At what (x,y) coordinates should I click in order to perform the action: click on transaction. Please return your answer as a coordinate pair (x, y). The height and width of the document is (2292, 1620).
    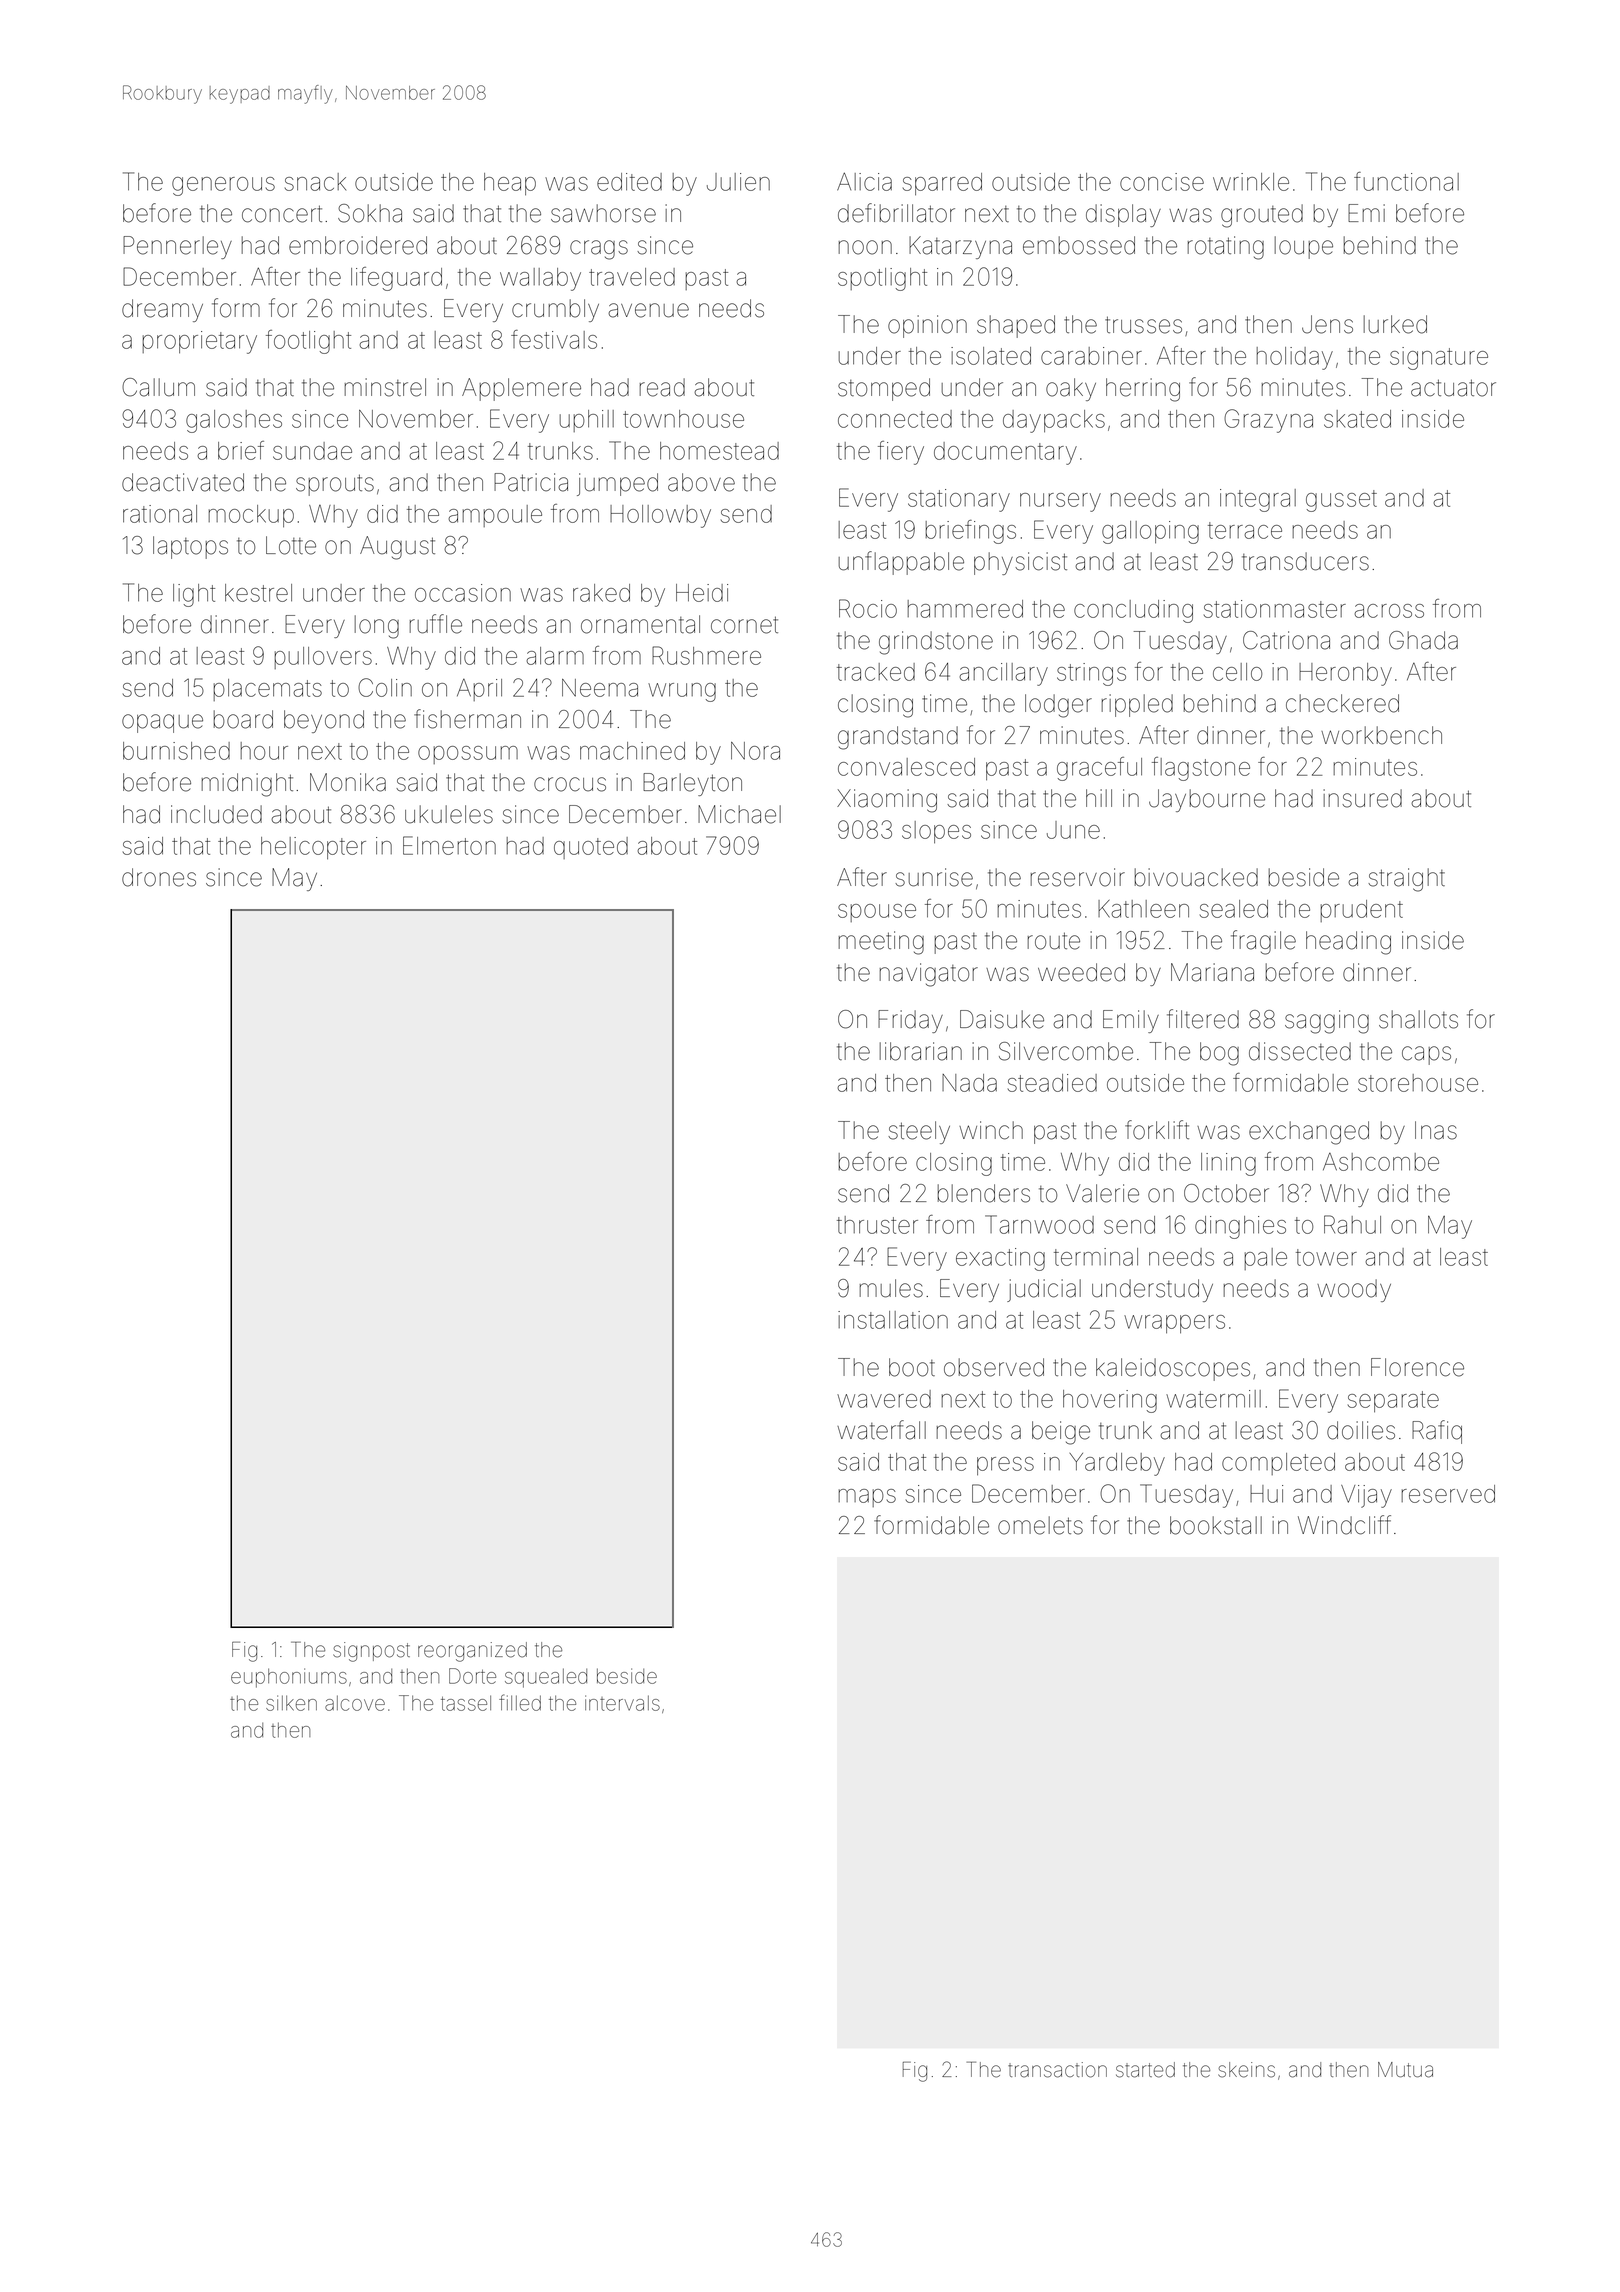
    Looking at the image, I should click on (1057, 2070).
